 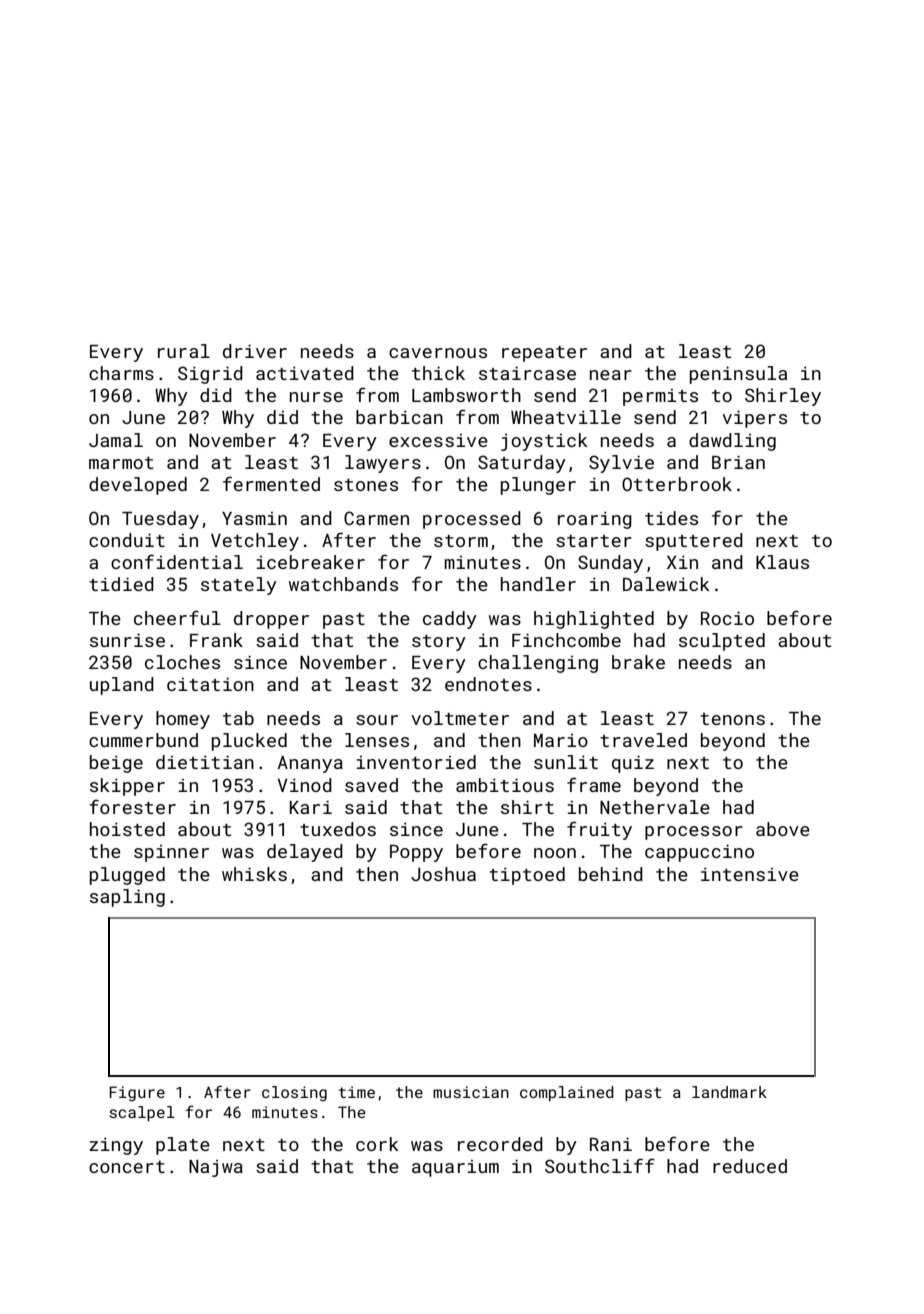 What do you see at coordinates (443, 874) in the screenshot?
I see `Joshua` at bounding box center [443, 874].
